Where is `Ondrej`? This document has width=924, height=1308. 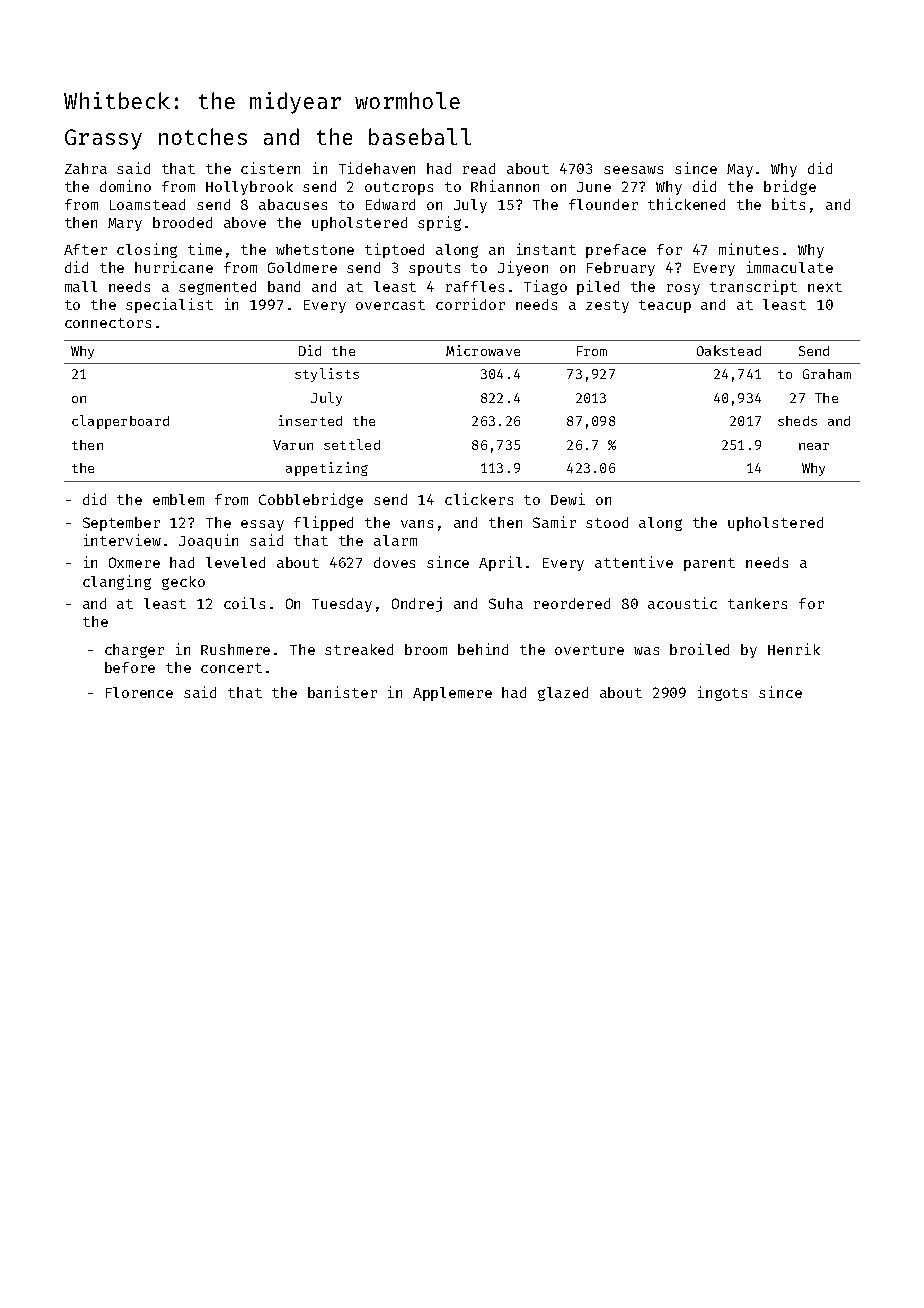 Ondrej is located at coordinates (417, 604).
